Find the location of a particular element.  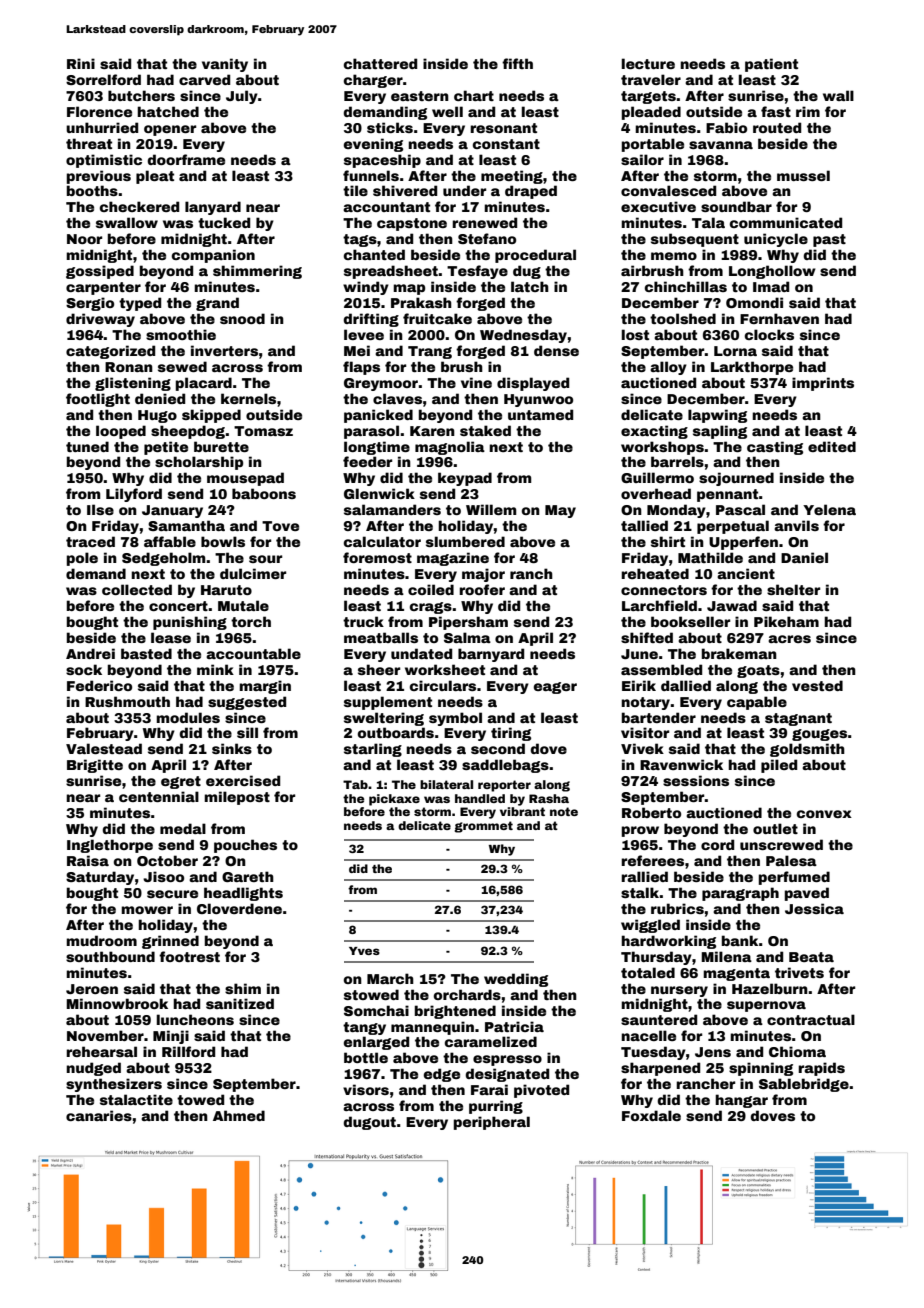

patient is located at coordinates (771, 65).
